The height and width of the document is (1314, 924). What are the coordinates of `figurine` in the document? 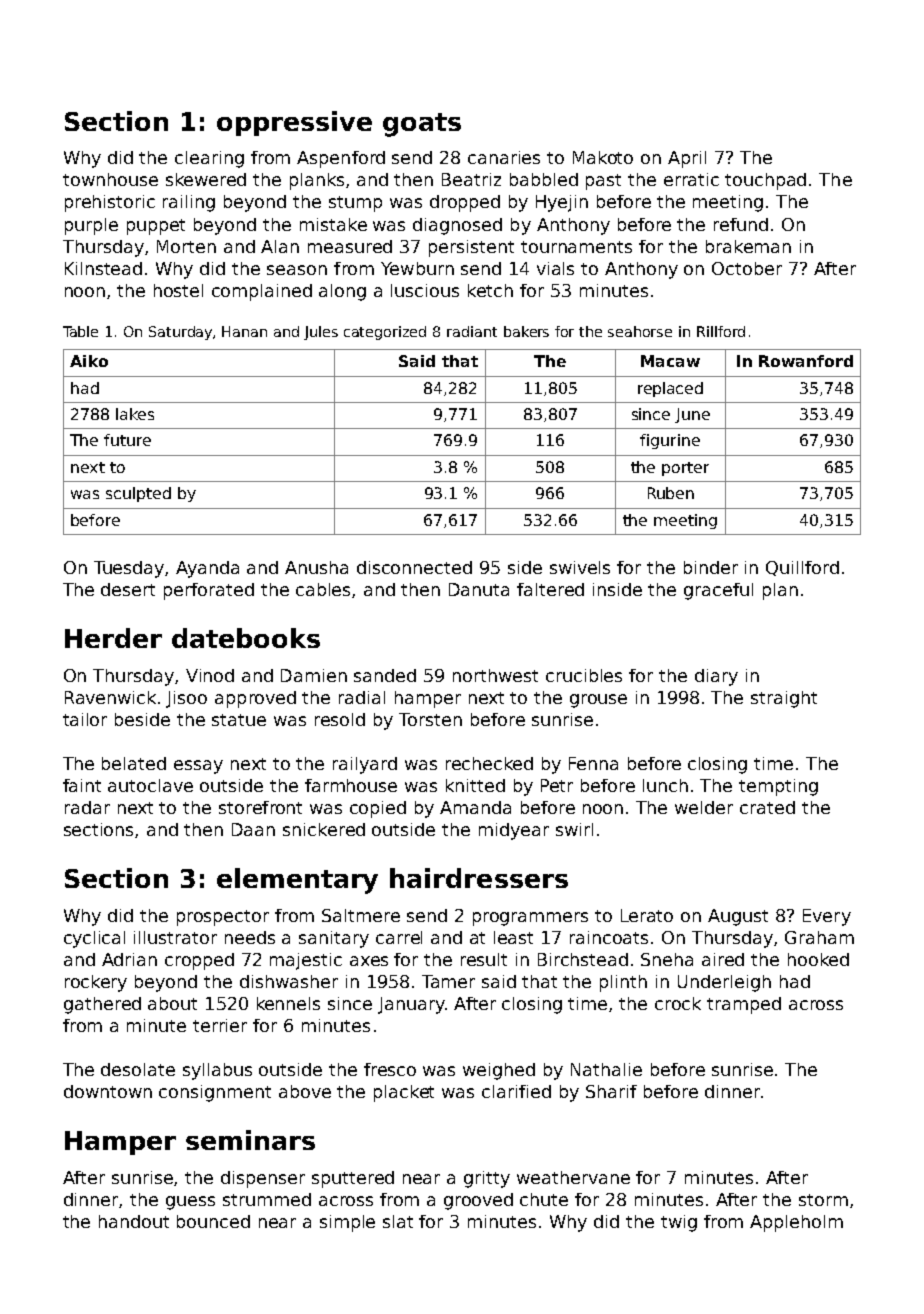 It's located at (670, 441).
